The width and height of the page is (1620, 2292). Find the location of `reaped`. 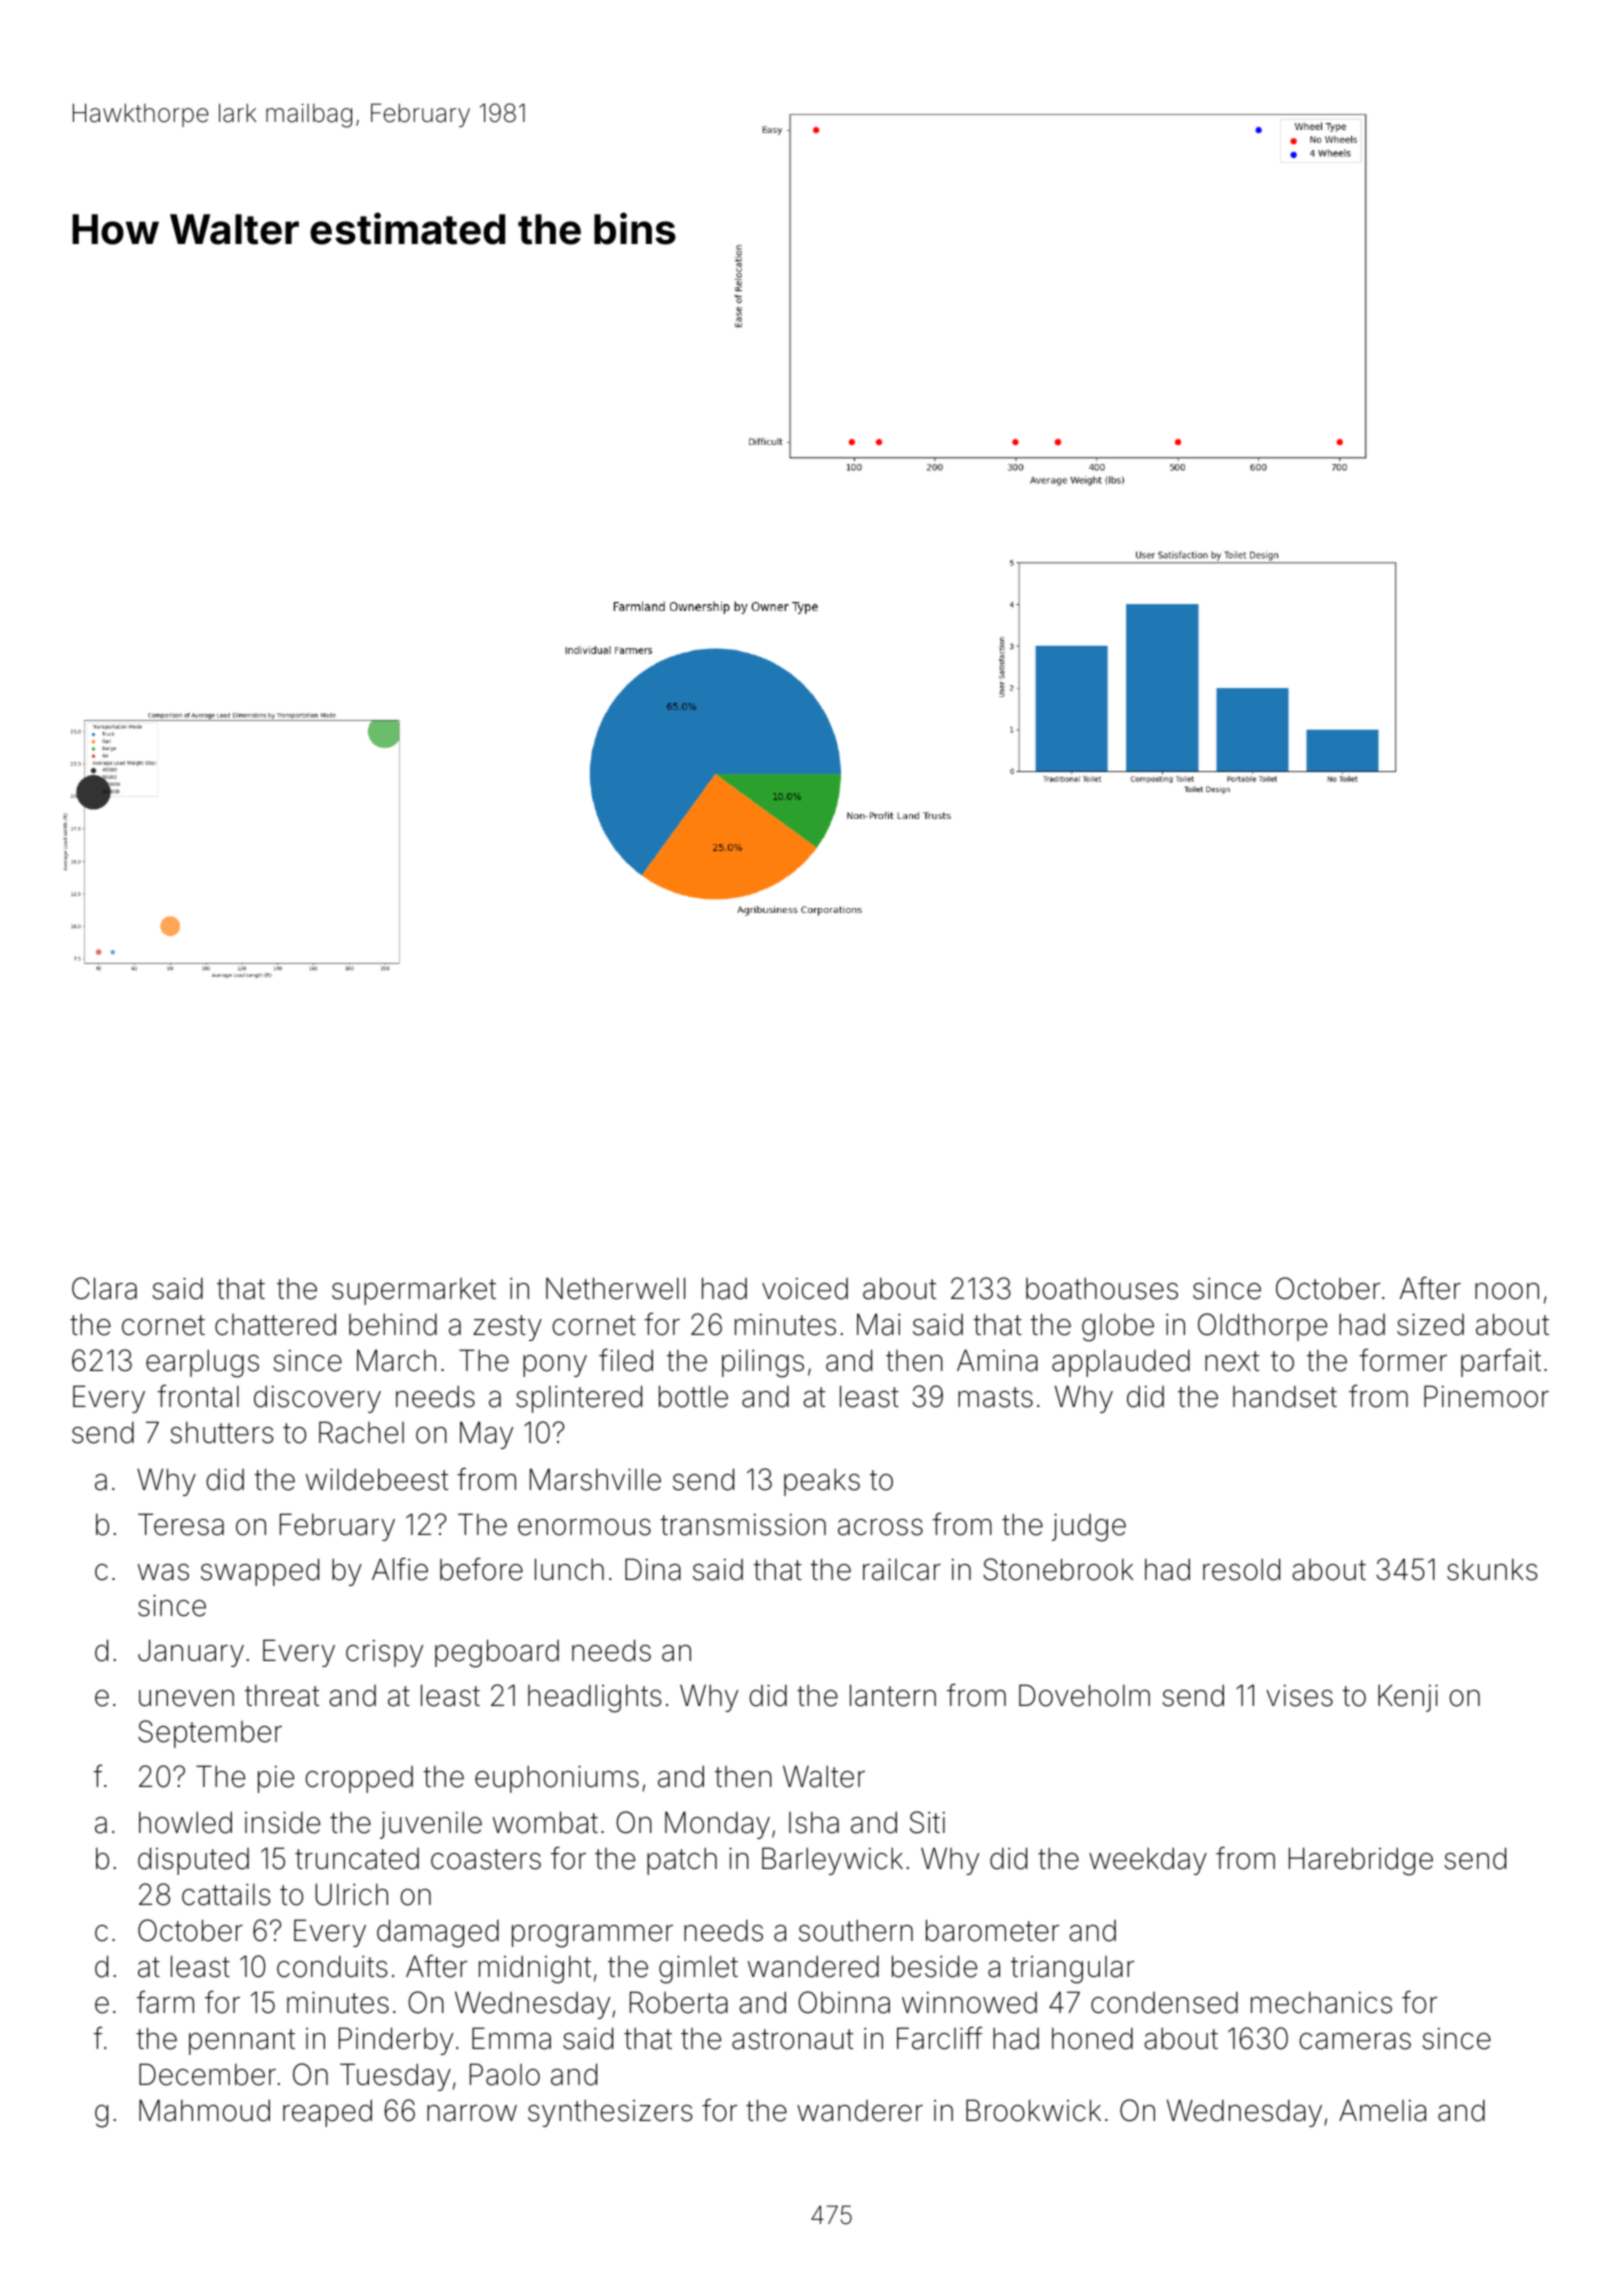

reaped is located at coordinates (327, 2113).
